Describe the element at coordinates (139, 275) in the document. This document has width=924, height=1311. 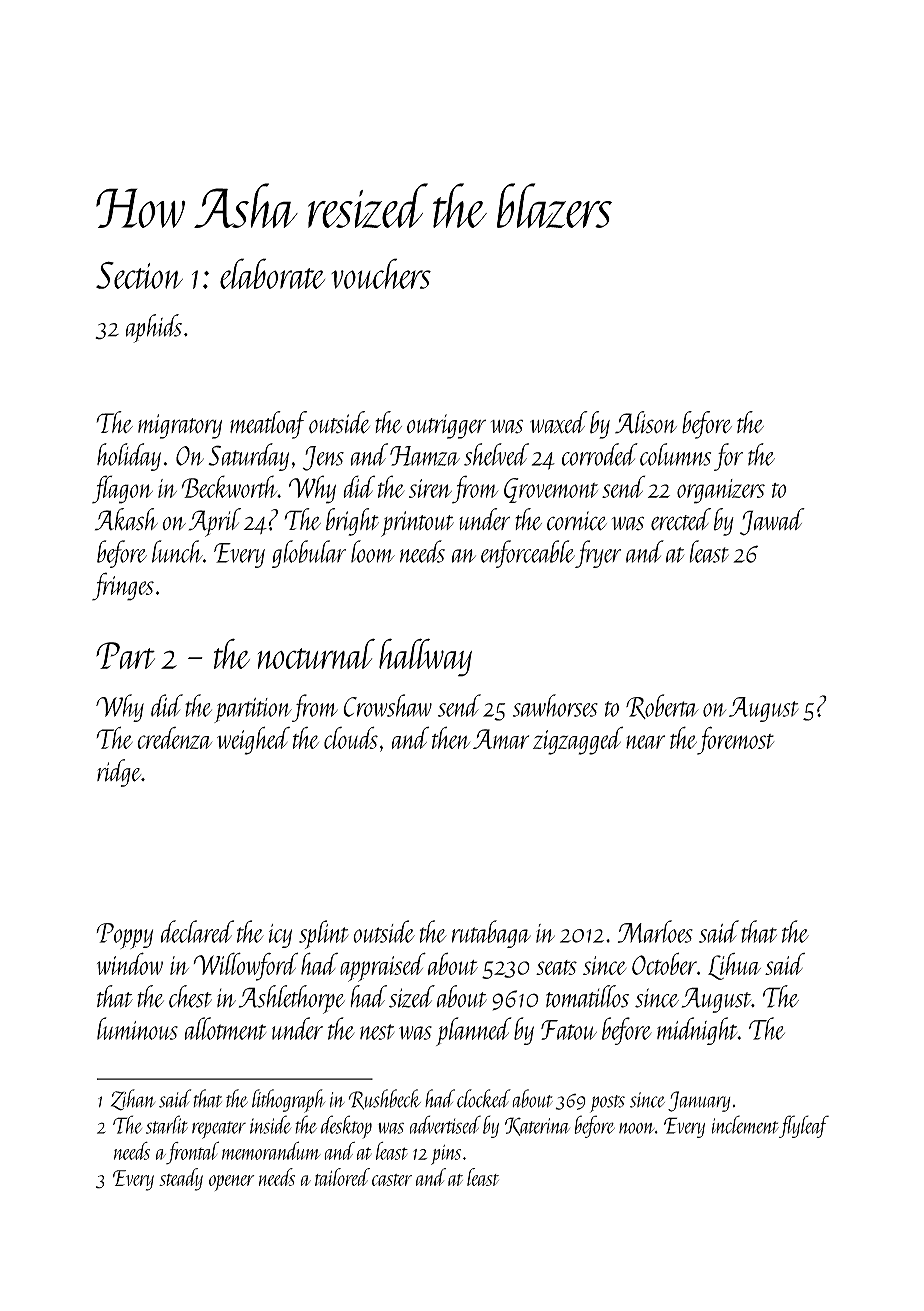
I see `Section` at that location.
